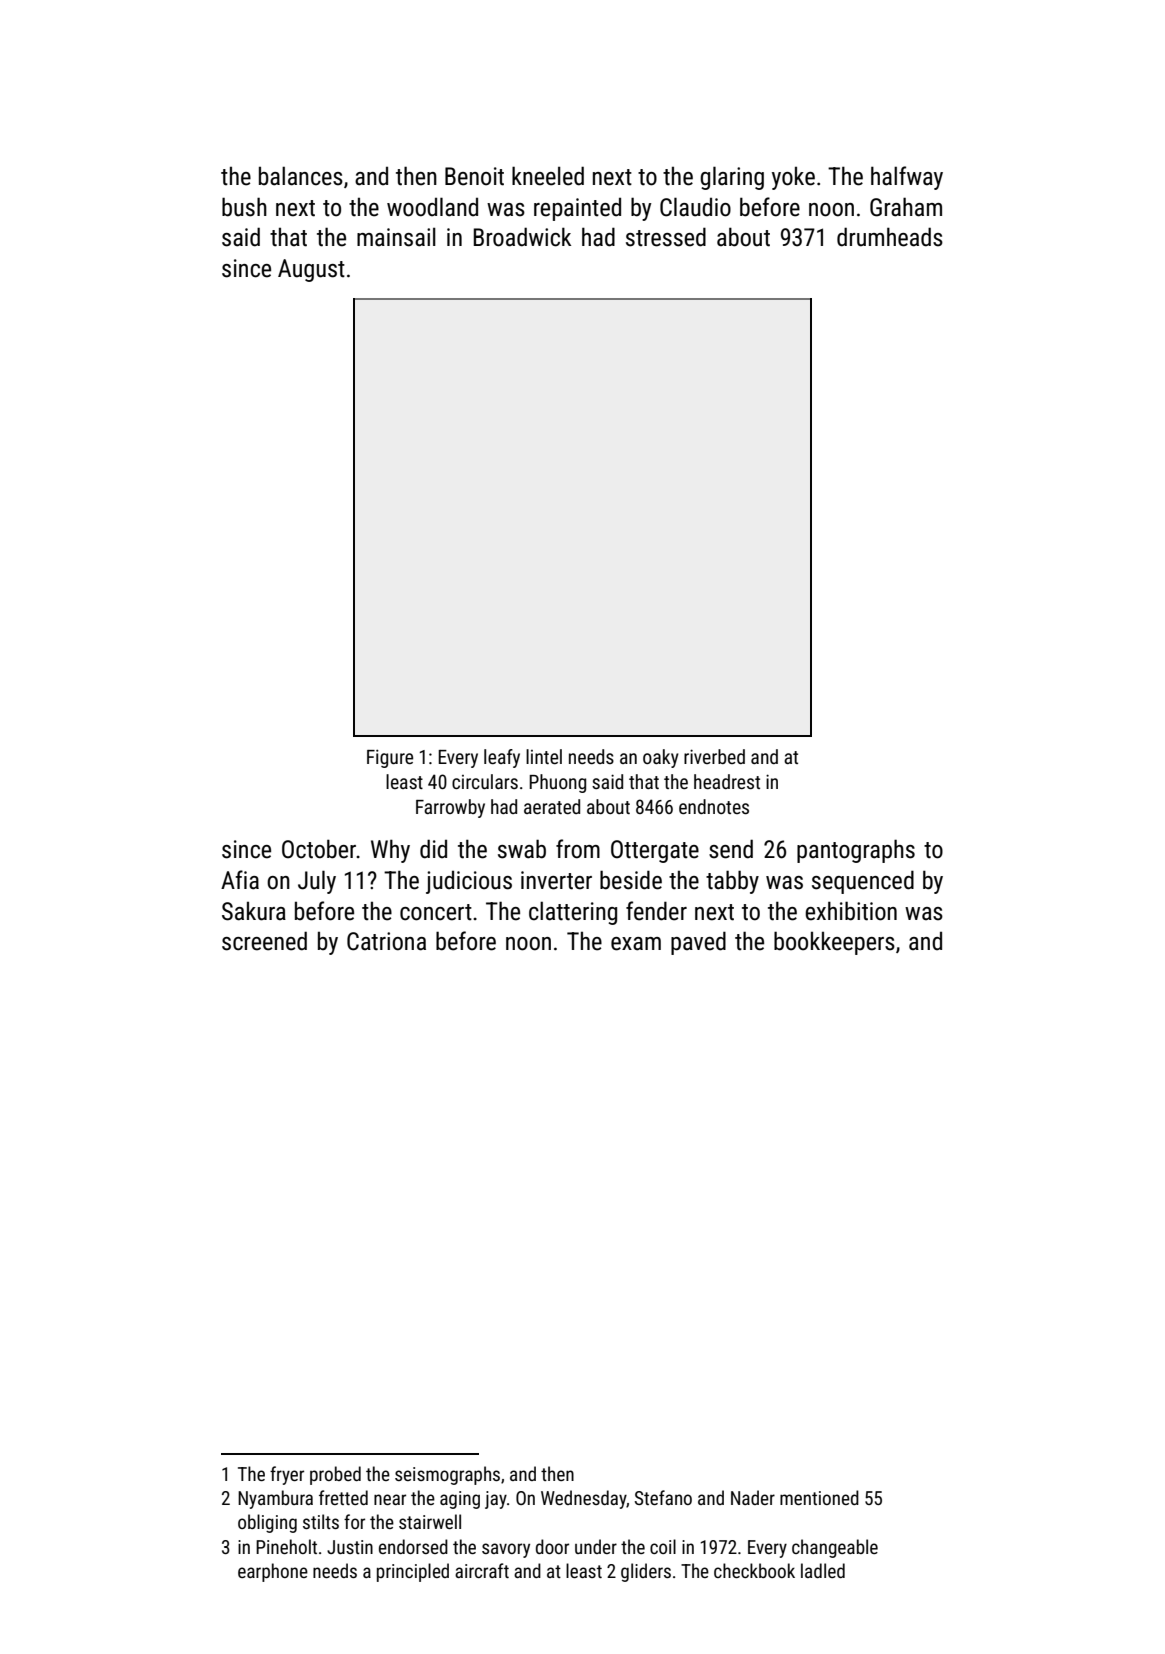 This screenshot has height=1654, width=1165. Describe the element at coordinates (273, 1572) in the screenshot. I see `earphone` at that location.
